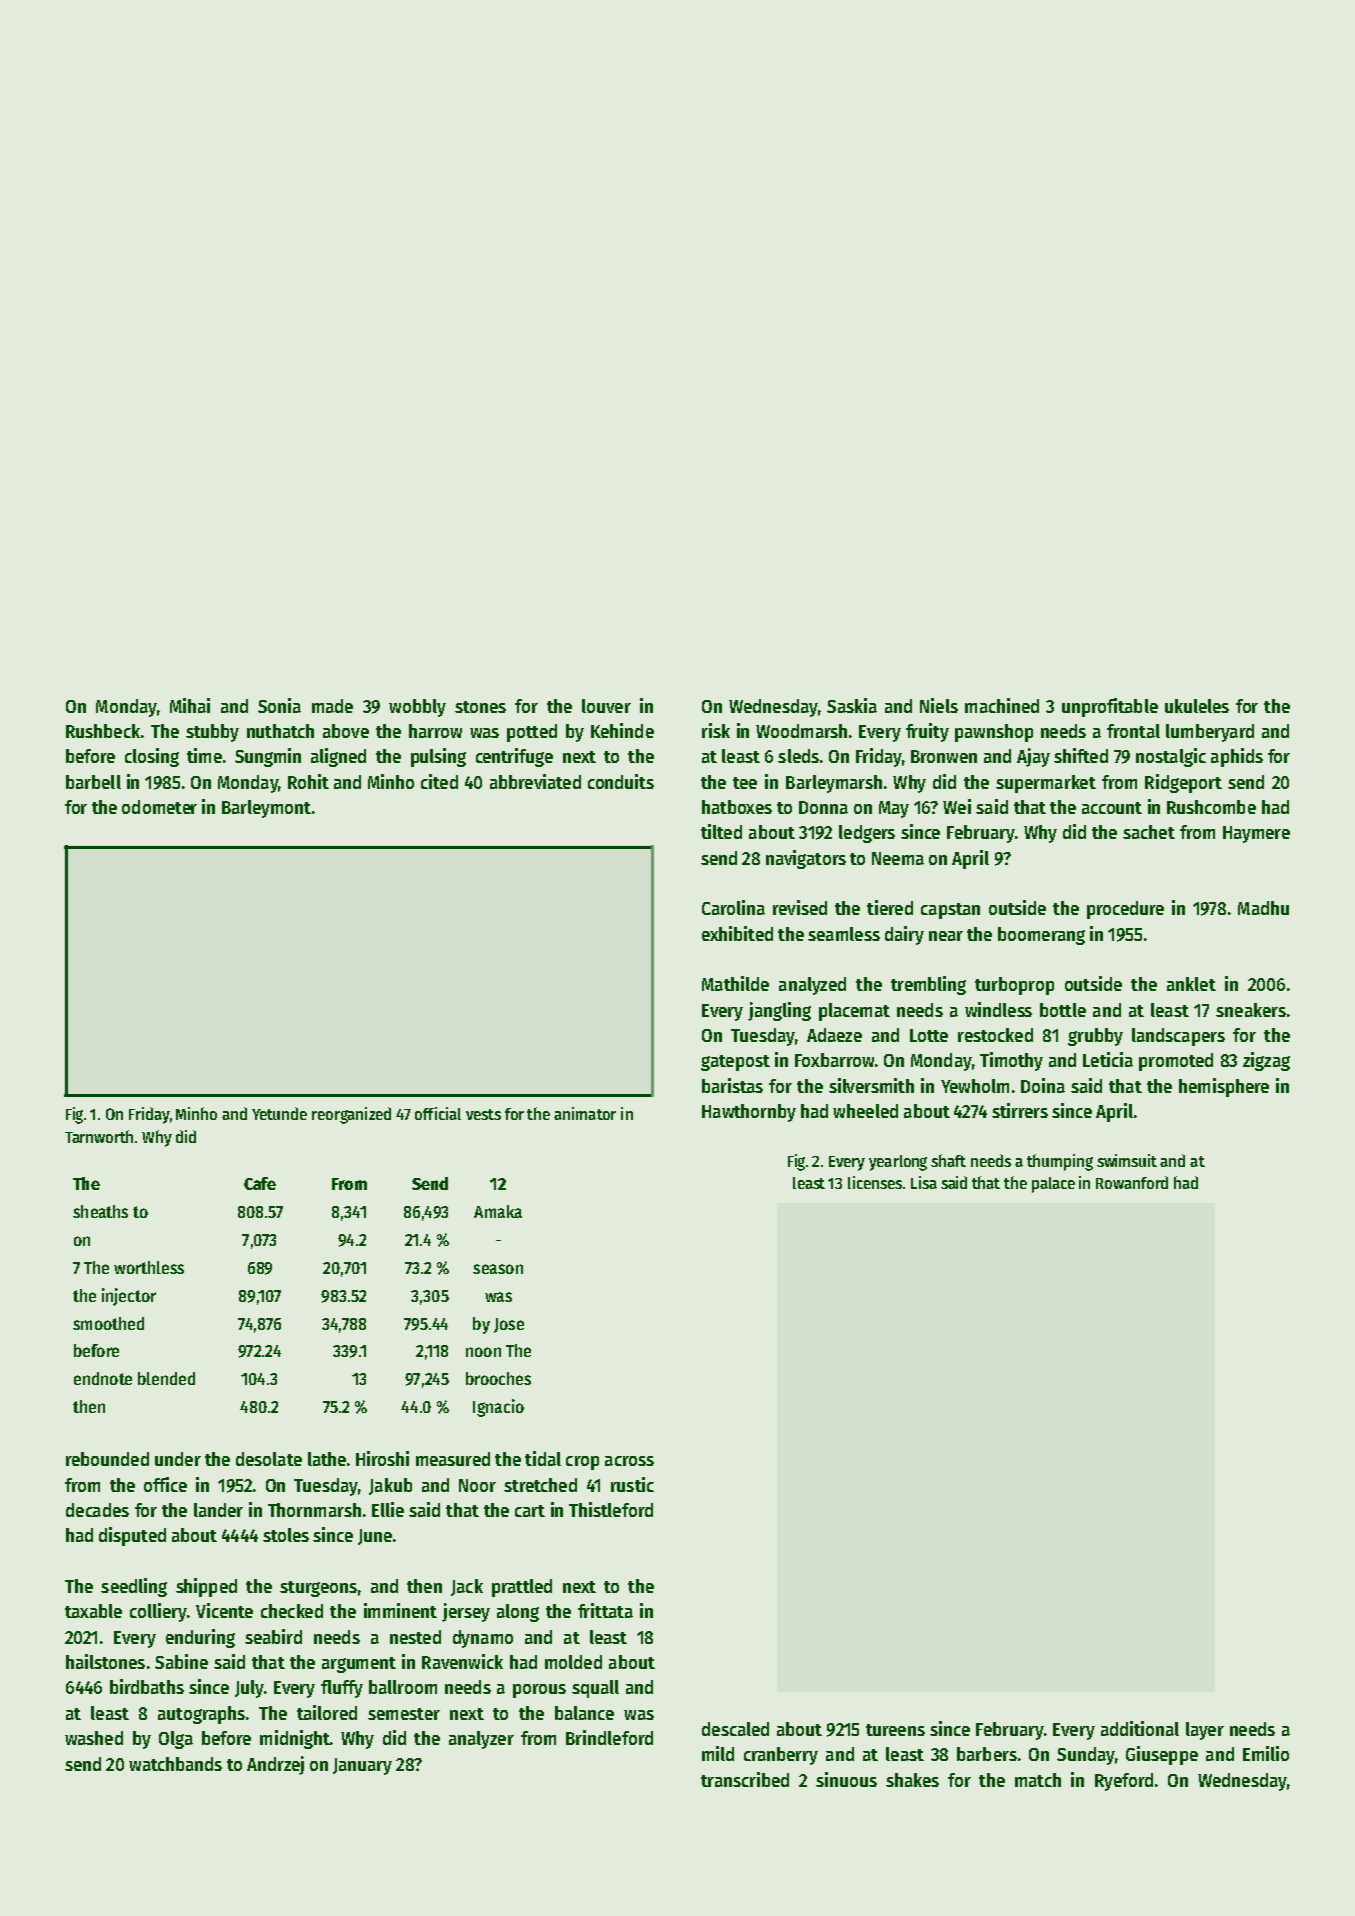 This image has width=1355, height=1916. Describe the element at coordinates (483, 1352) in the image. I see `noon` at that location.
